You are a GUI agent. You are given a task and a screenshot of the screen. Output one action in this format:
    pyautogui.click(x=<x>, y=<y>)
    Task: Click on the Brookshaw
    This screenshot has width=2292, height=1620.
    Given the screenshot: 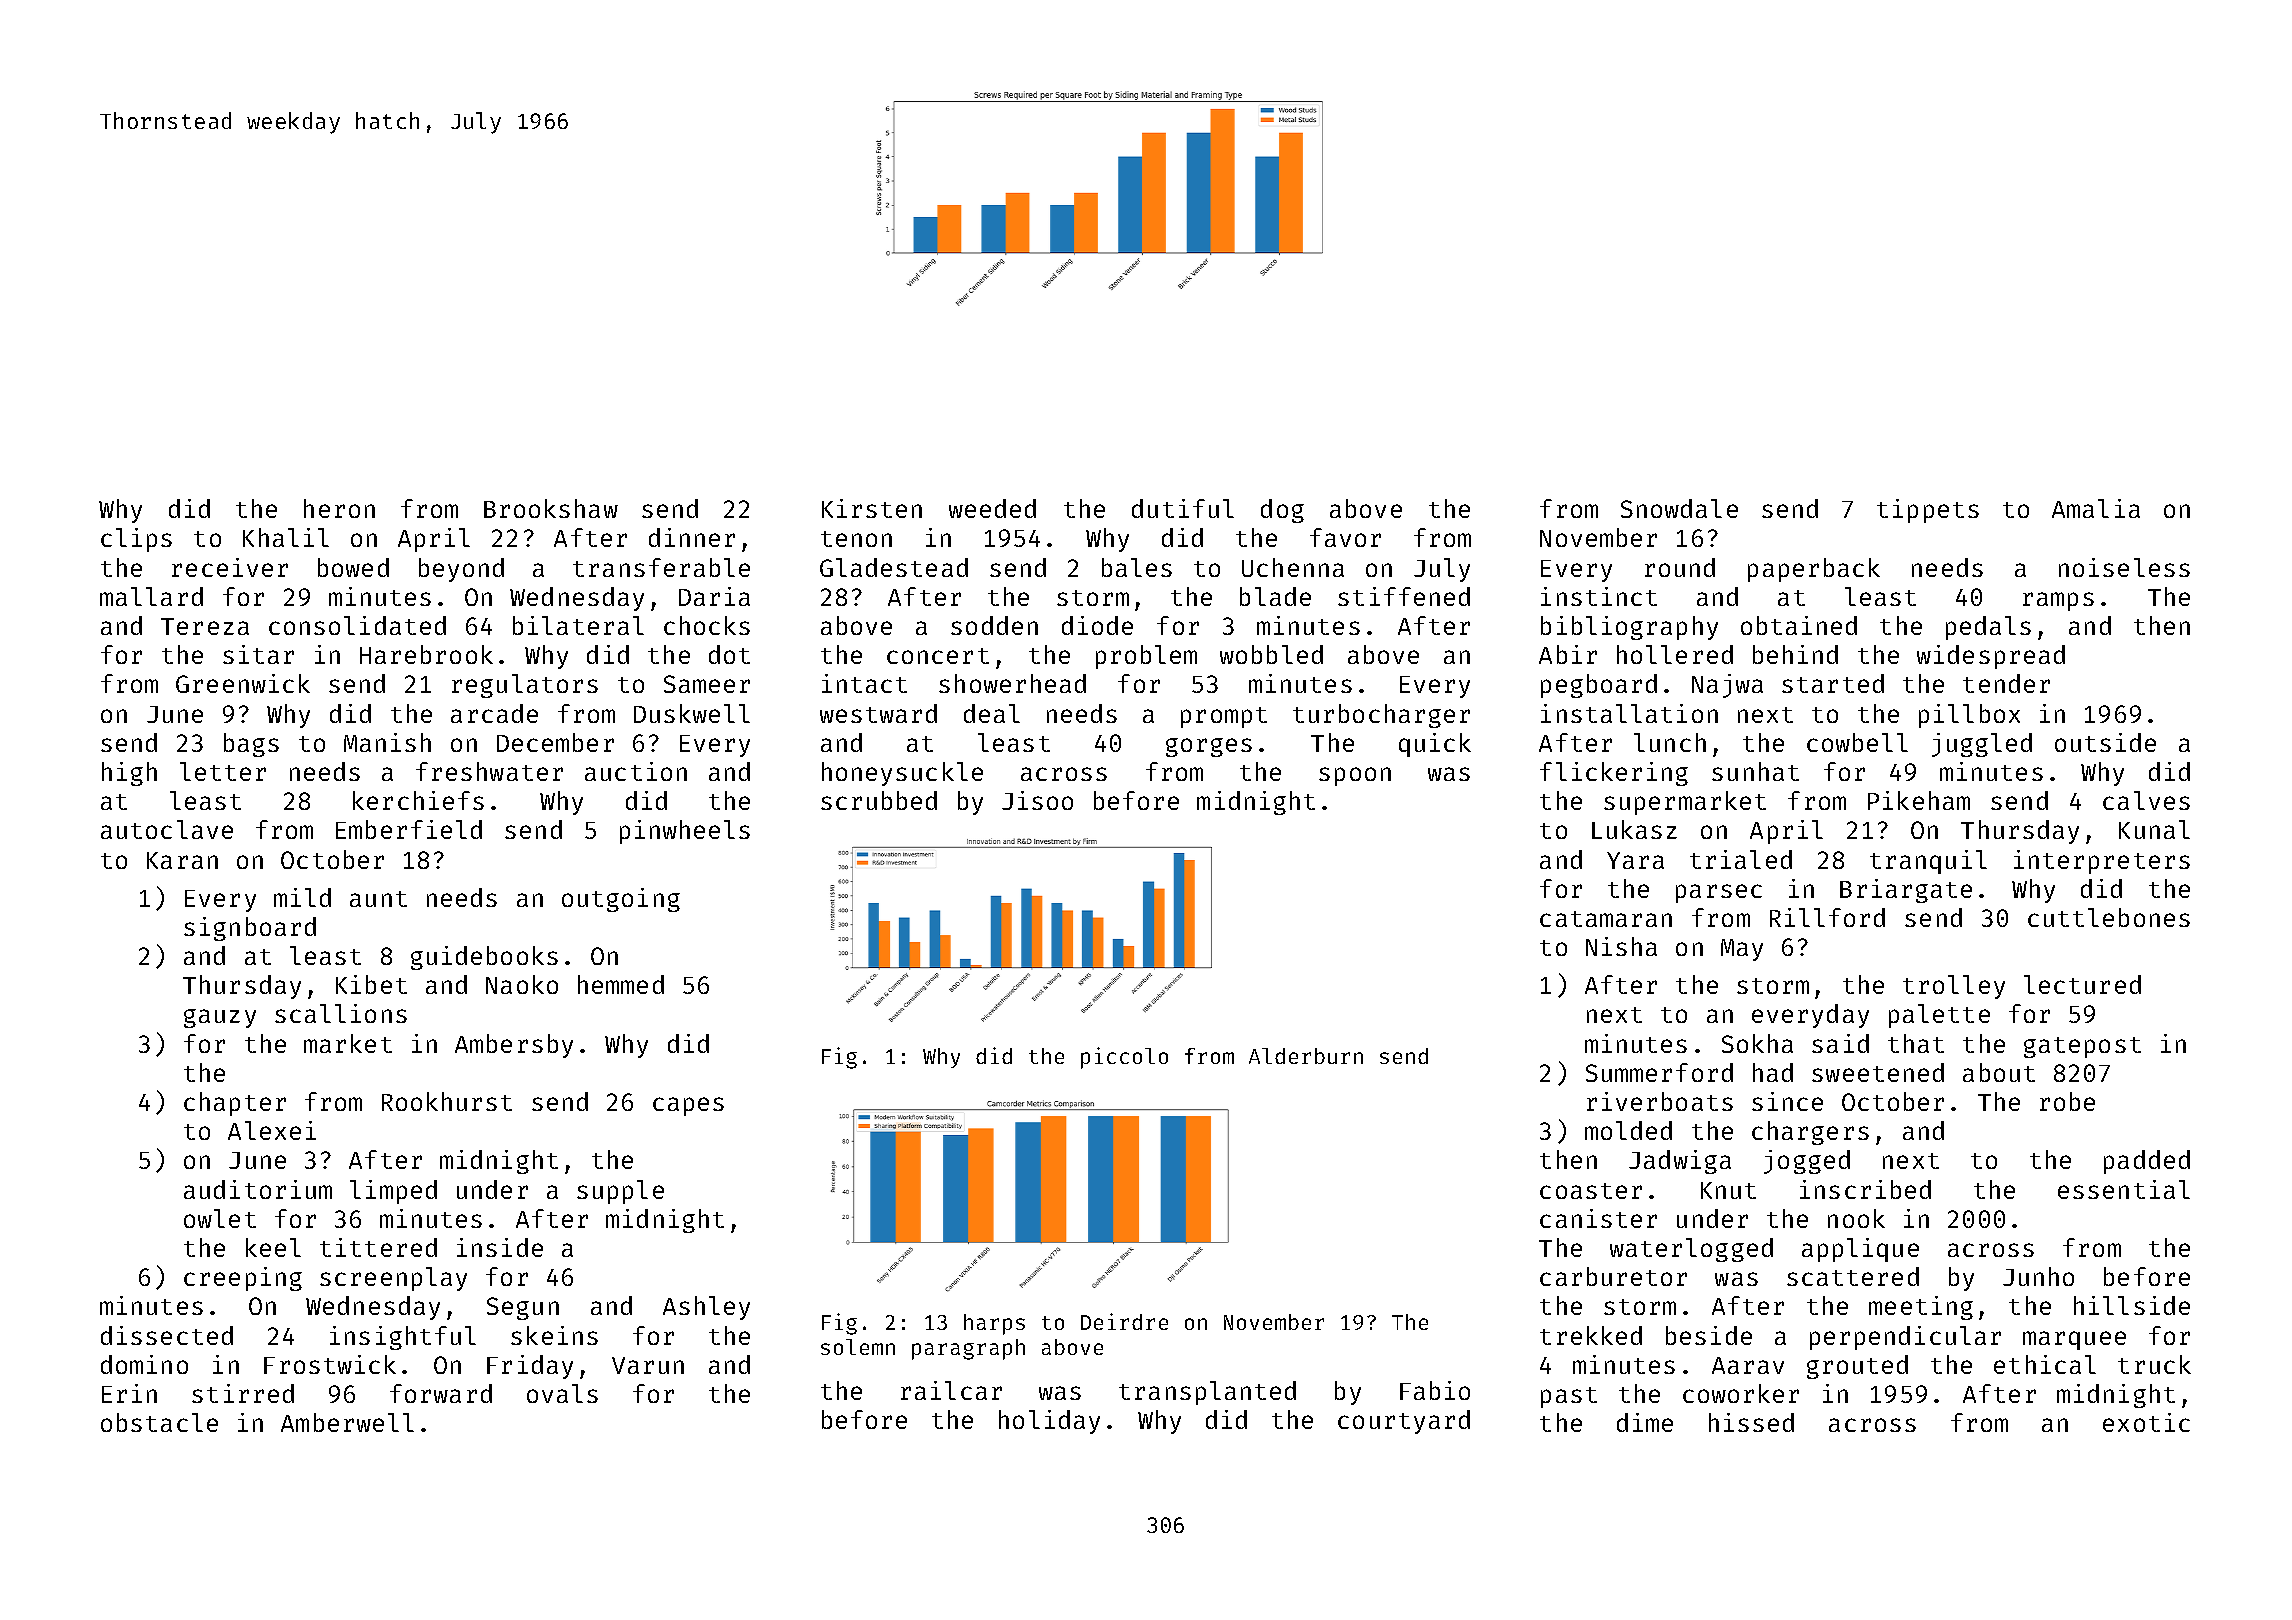 What is the action you would take?
    pyautogui.click(x=551, y=508)
